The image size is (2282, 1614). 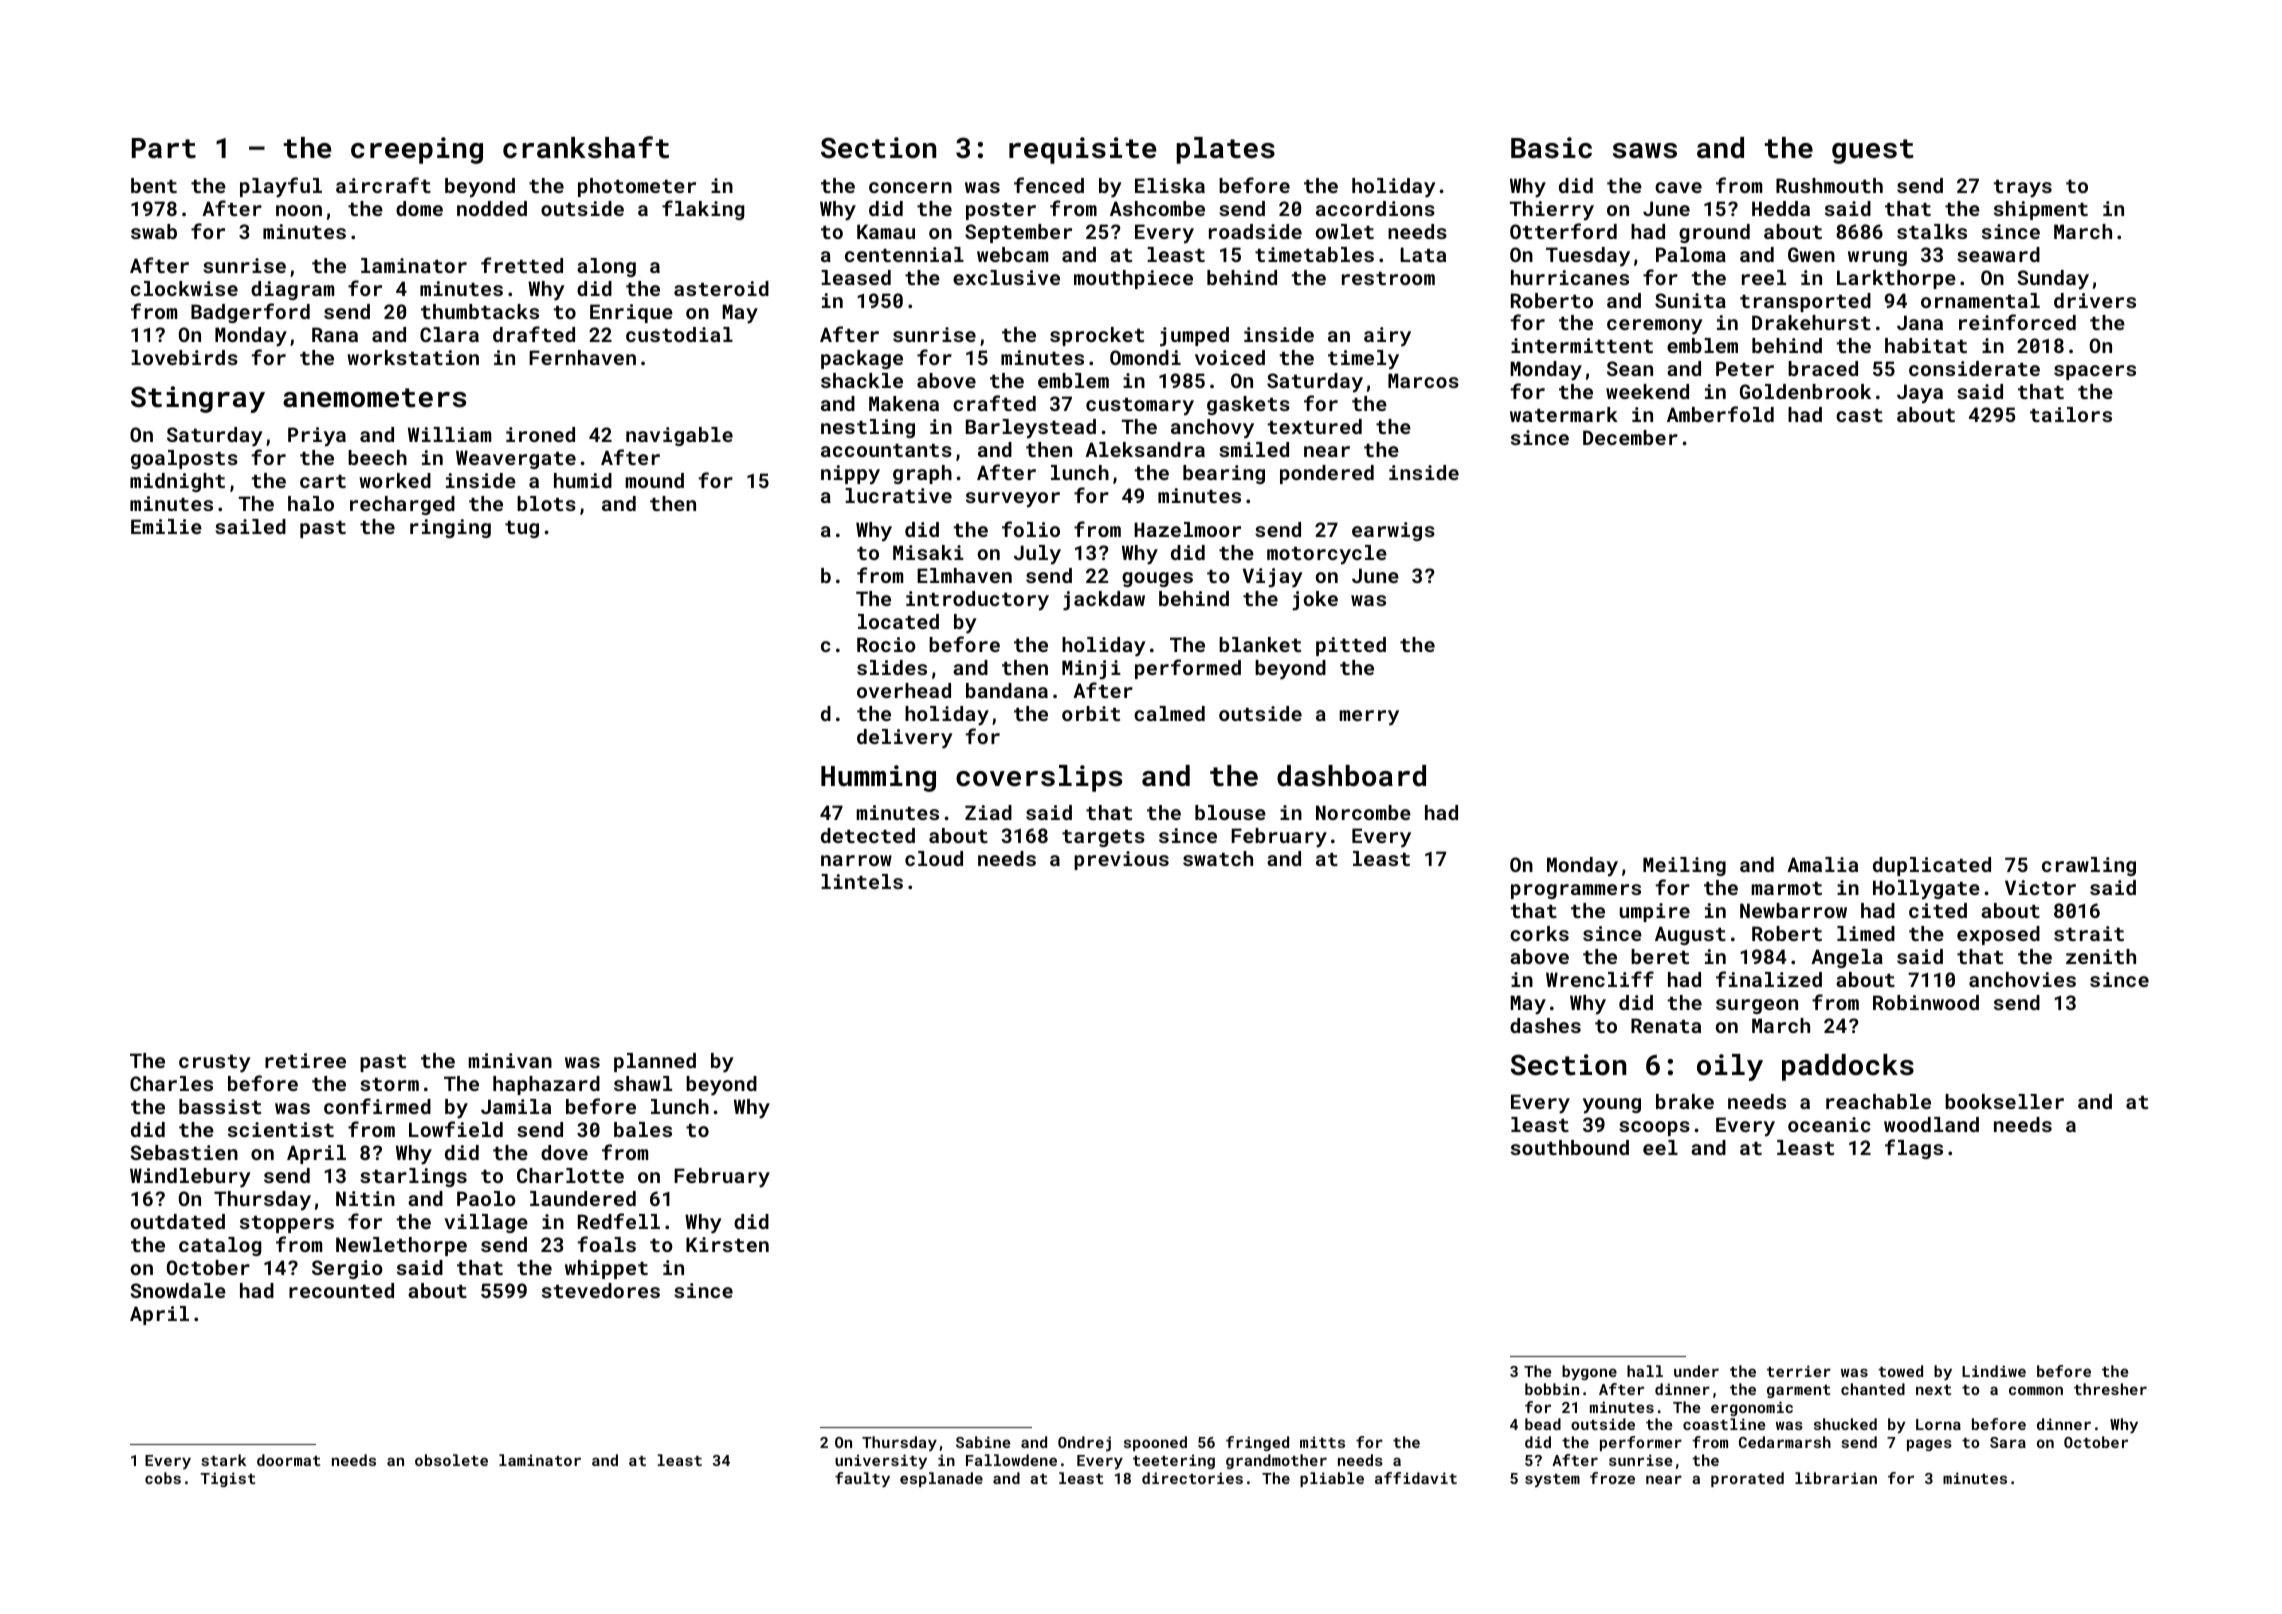 I want to click on previous, so click(x=1121, y=860).
